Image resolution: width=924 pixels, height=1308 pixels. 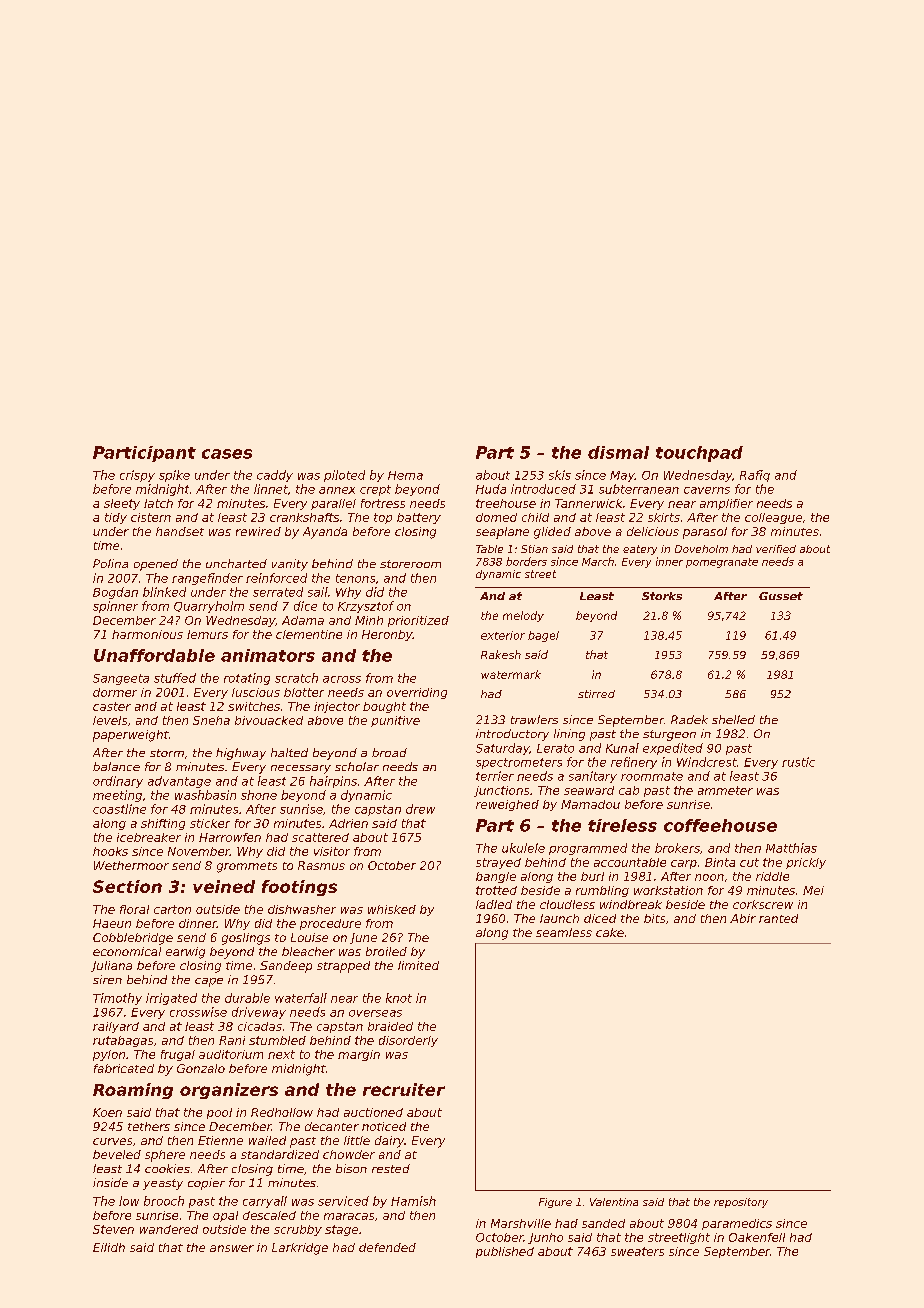 I want to click on Rafiq, so click(x=755, y=476).
